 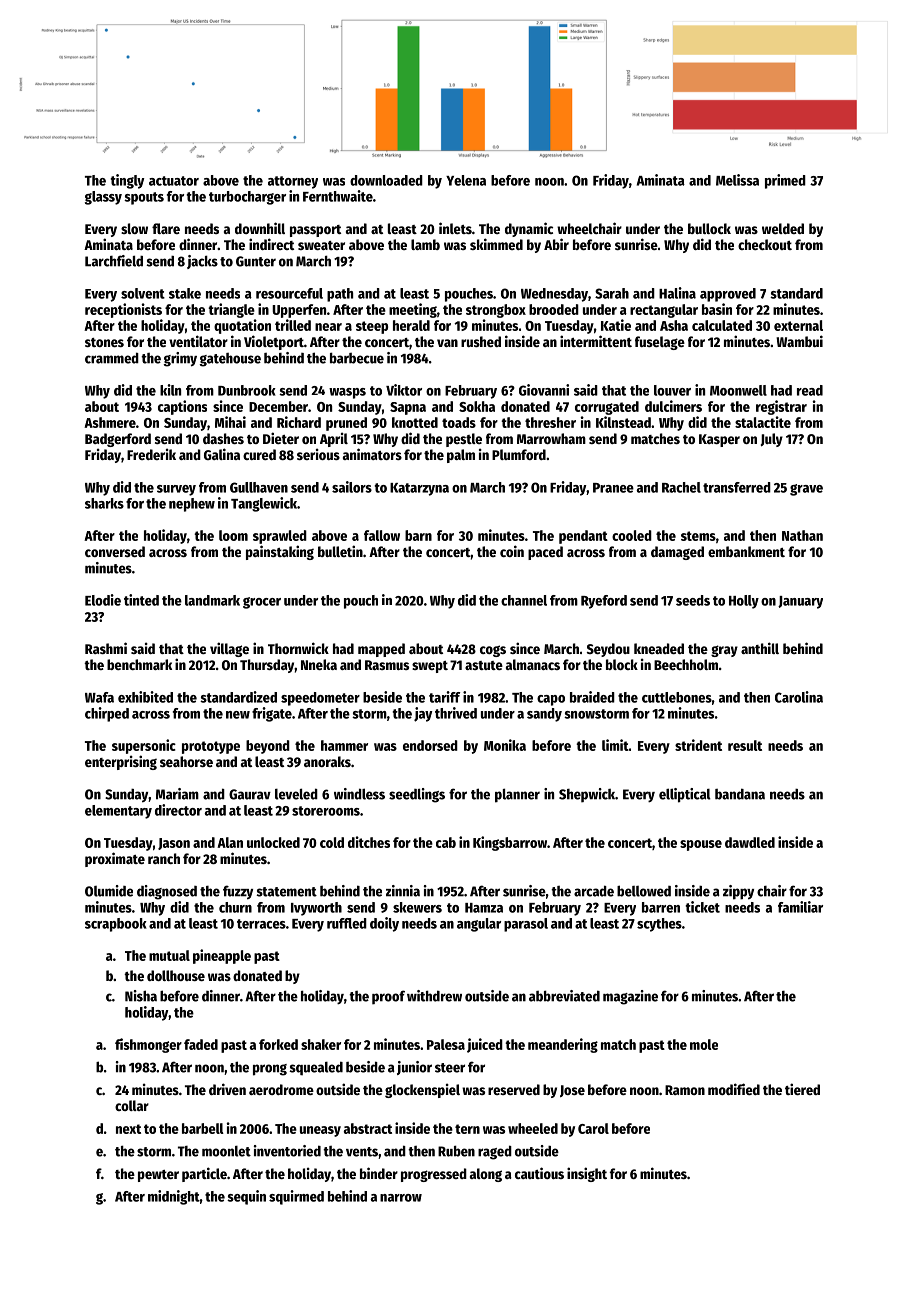 What do you see at coordinates (118, 812) in the screenshot?
I see `elementary` at bounding box center [118, 812].
